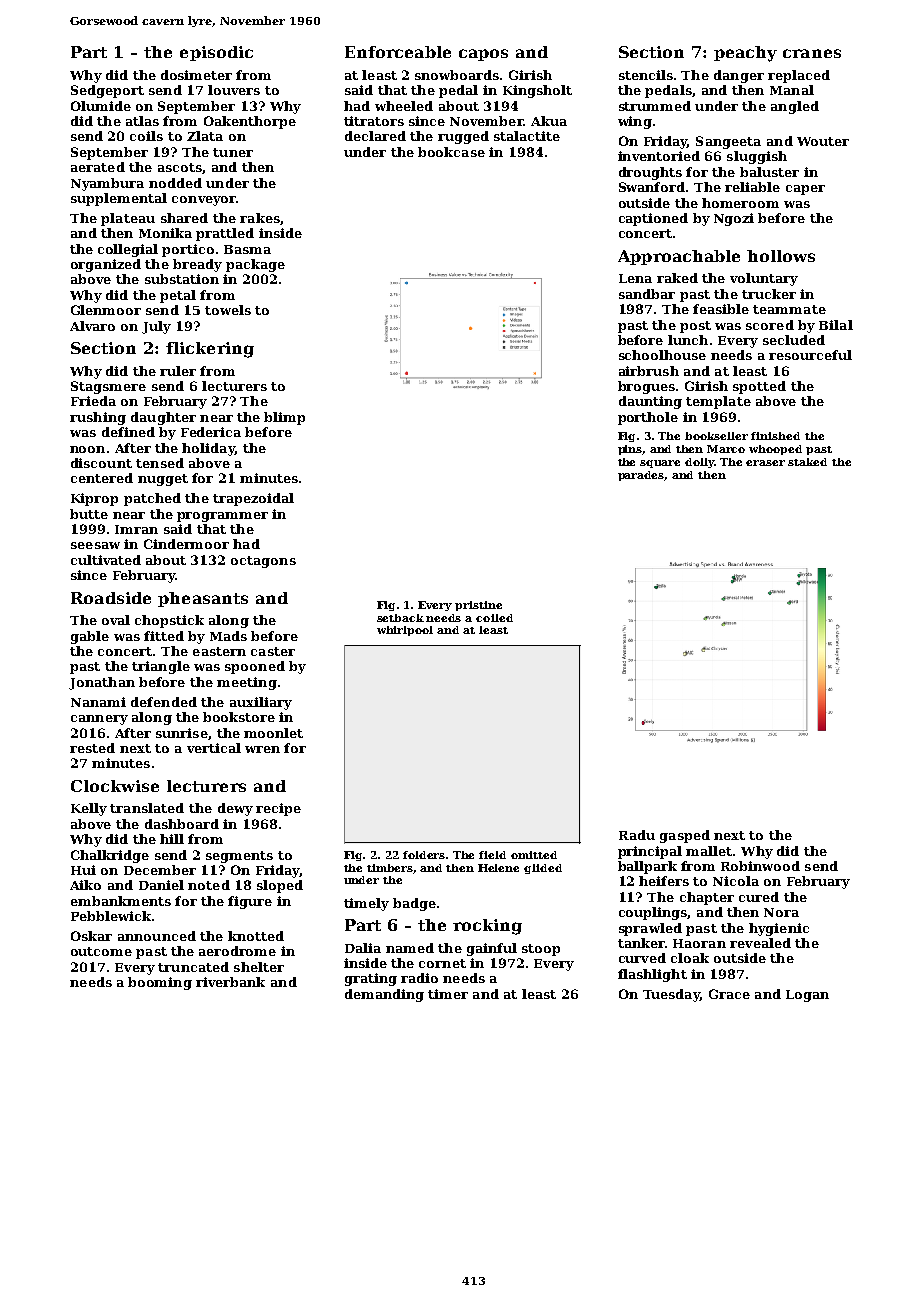 The width and height of the document is (924, 1308). Describe the element at coordinates (685, 836) in the document. I see `gasped` at that location.
